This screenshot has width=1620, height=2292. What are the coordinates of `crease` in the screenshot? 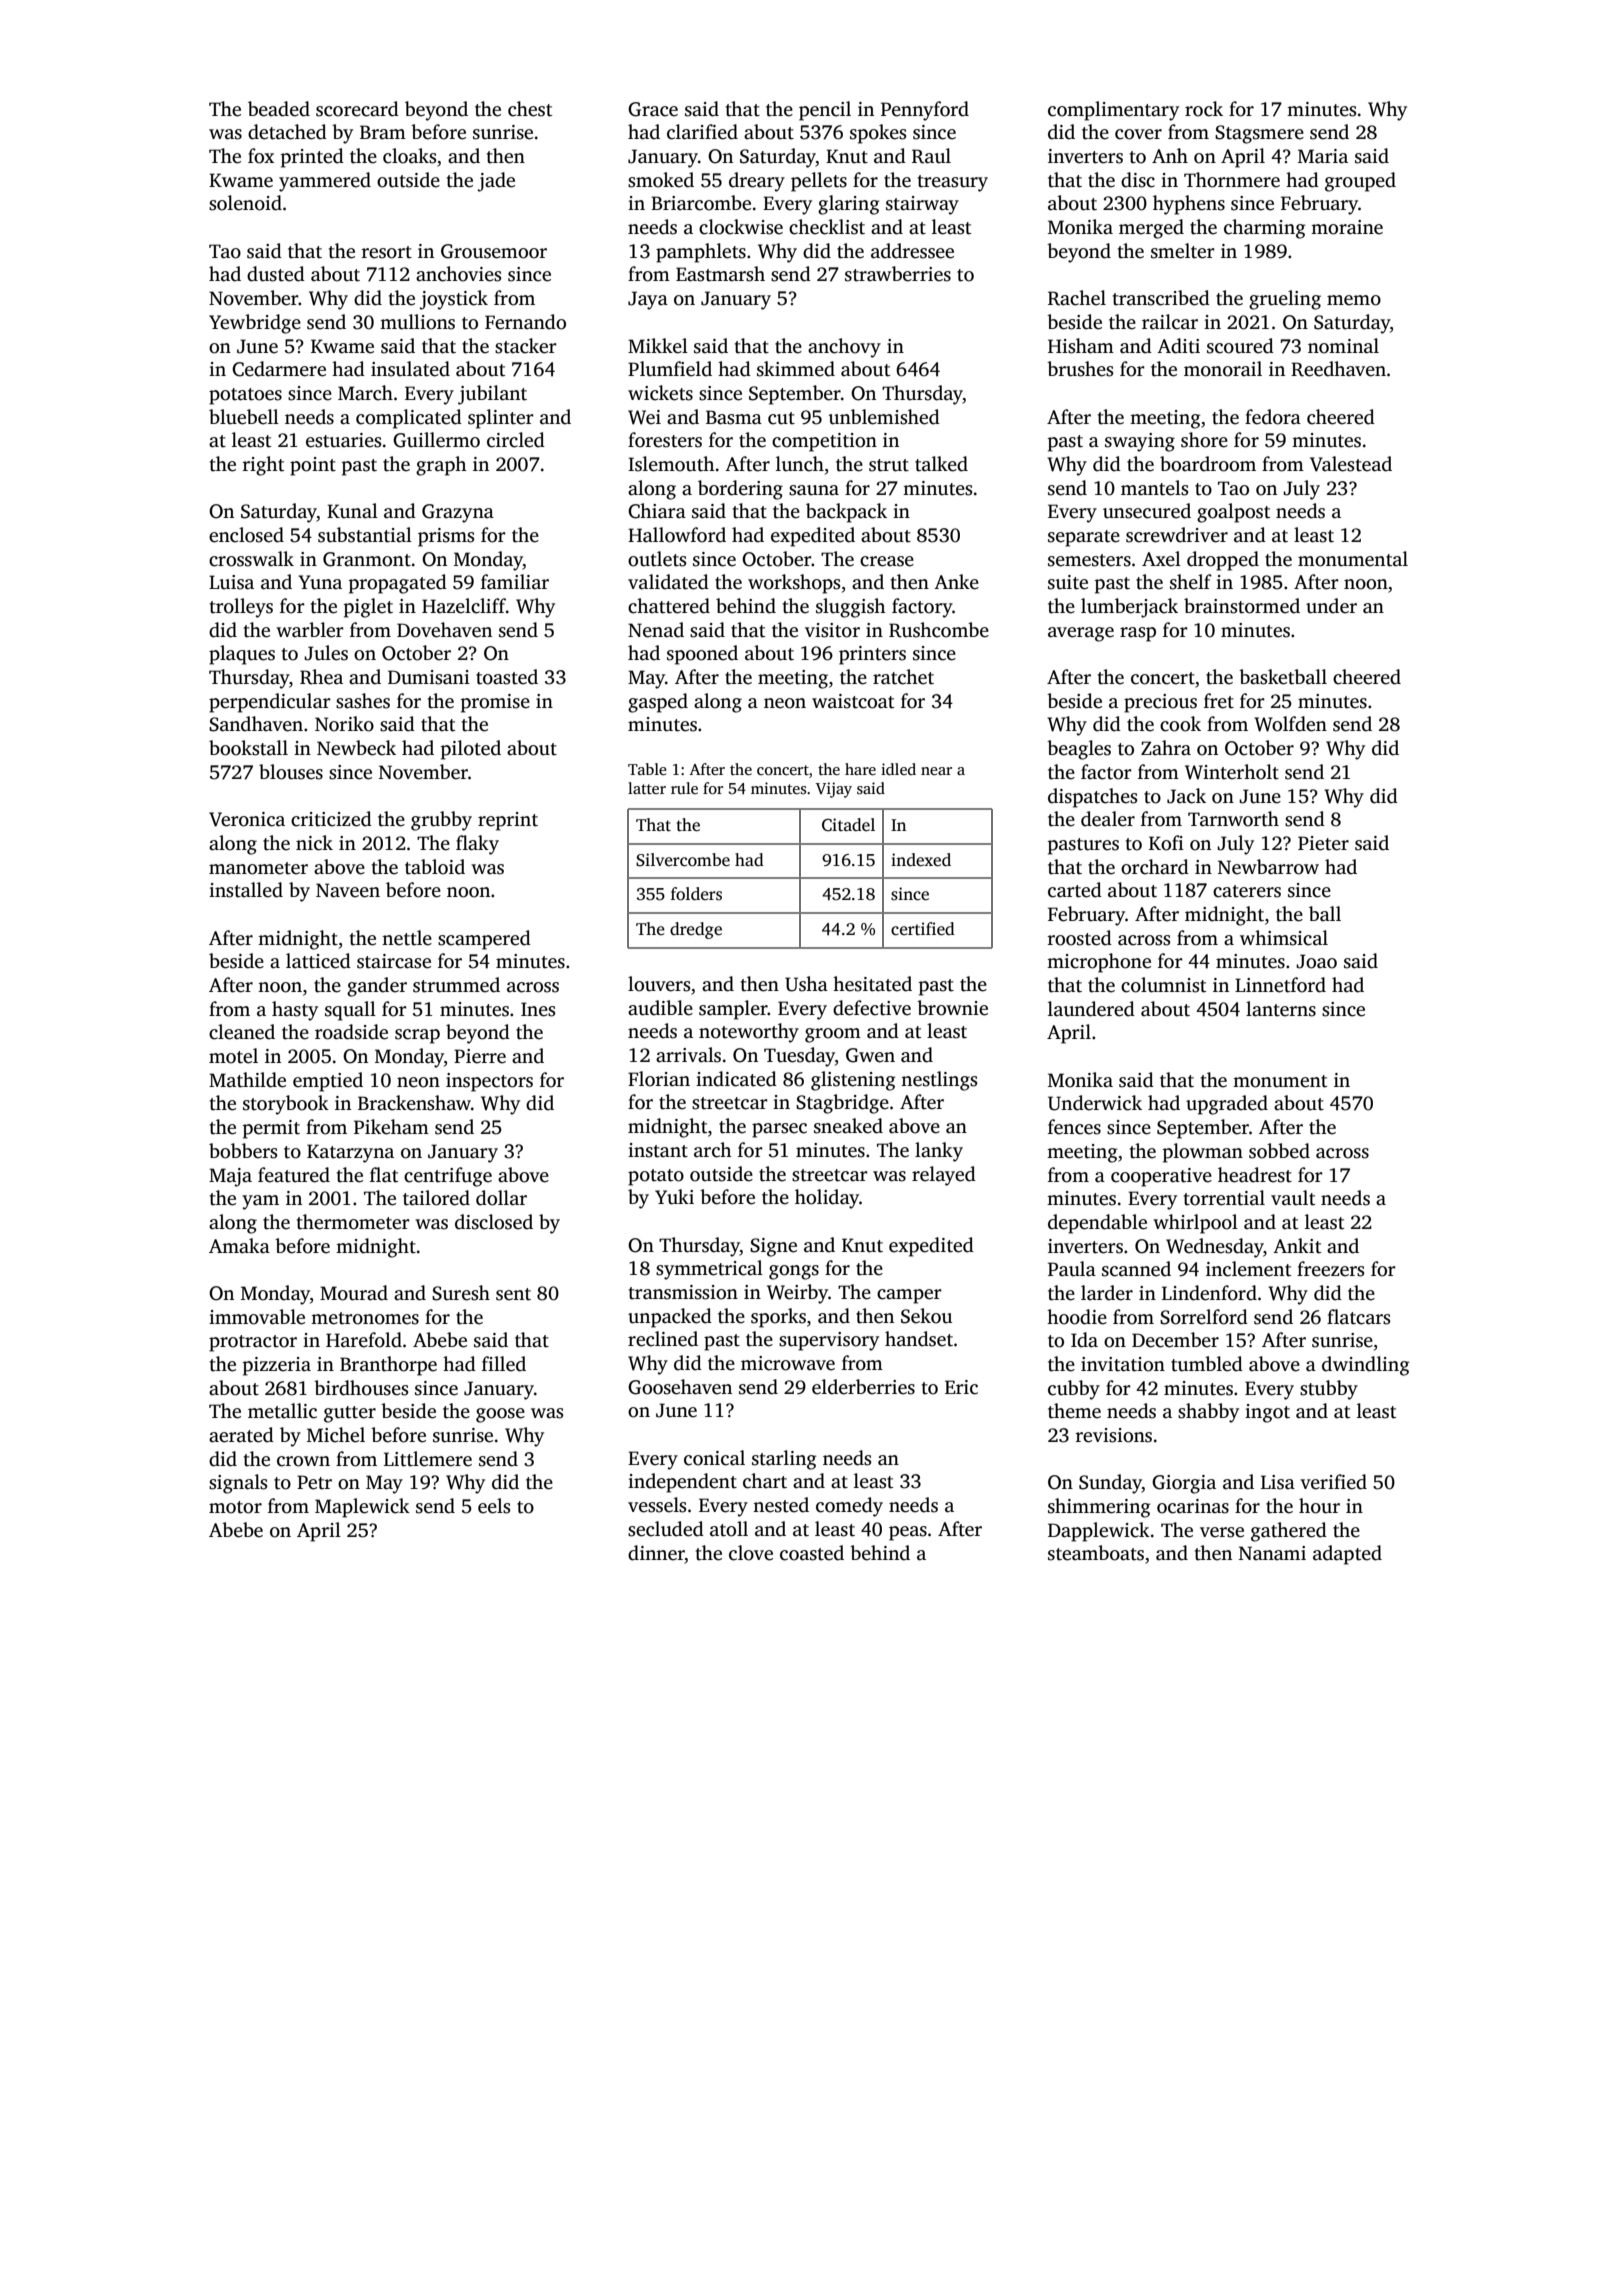 It's located at (887, 561).
